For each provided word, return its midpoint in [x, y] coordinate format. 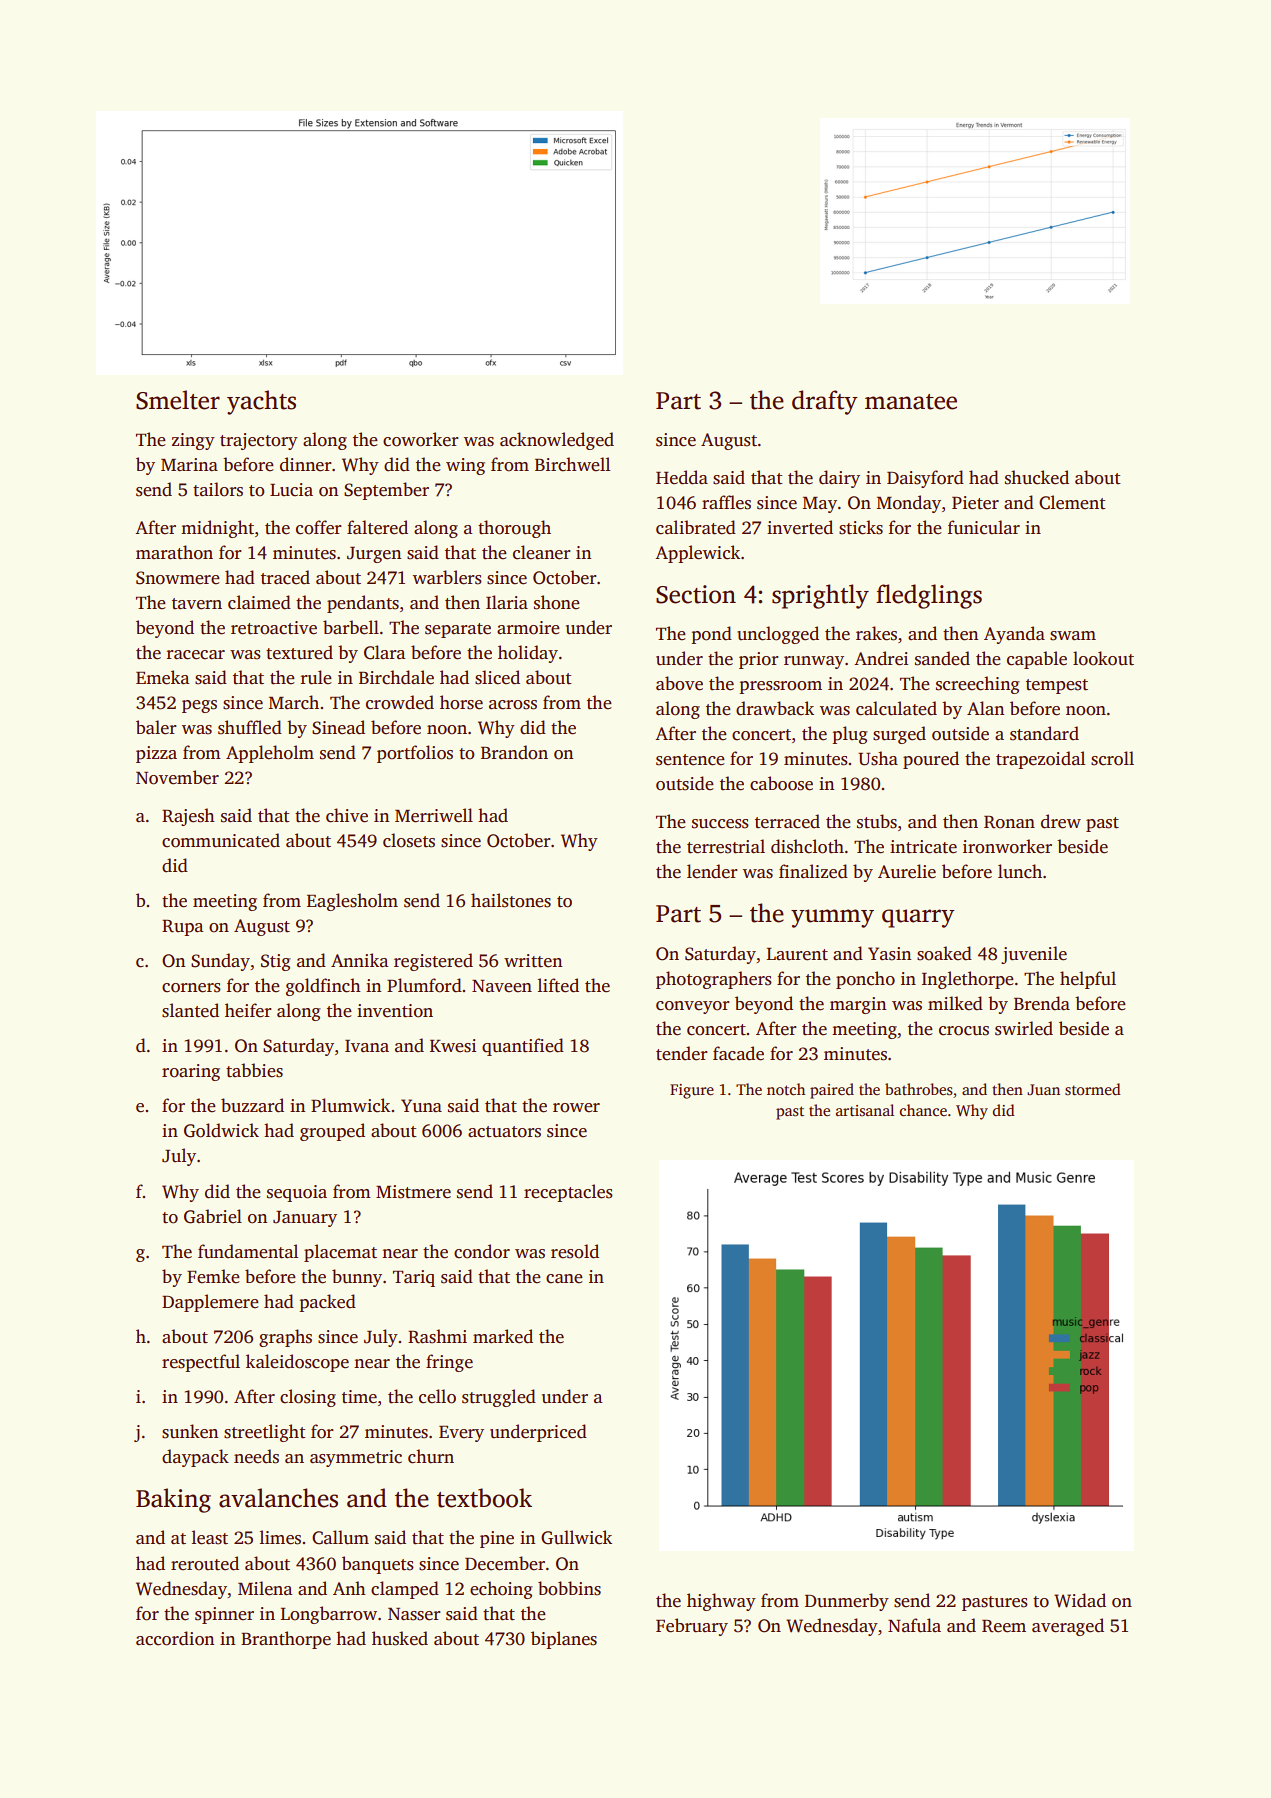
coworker [421, 439]
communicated [221, 840]
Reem [1004, 1626]
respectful [201, 1363]
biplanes [564, 1640]
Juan [1043, 1089]
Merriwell [434, 815]
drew [1061, 821]
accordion [175, 1638]
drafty [825, 402]
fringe [449, 1363]
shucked [1037, 477]
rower [576, 1108]
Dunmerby [847, 1602]
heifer [248, 1010]
